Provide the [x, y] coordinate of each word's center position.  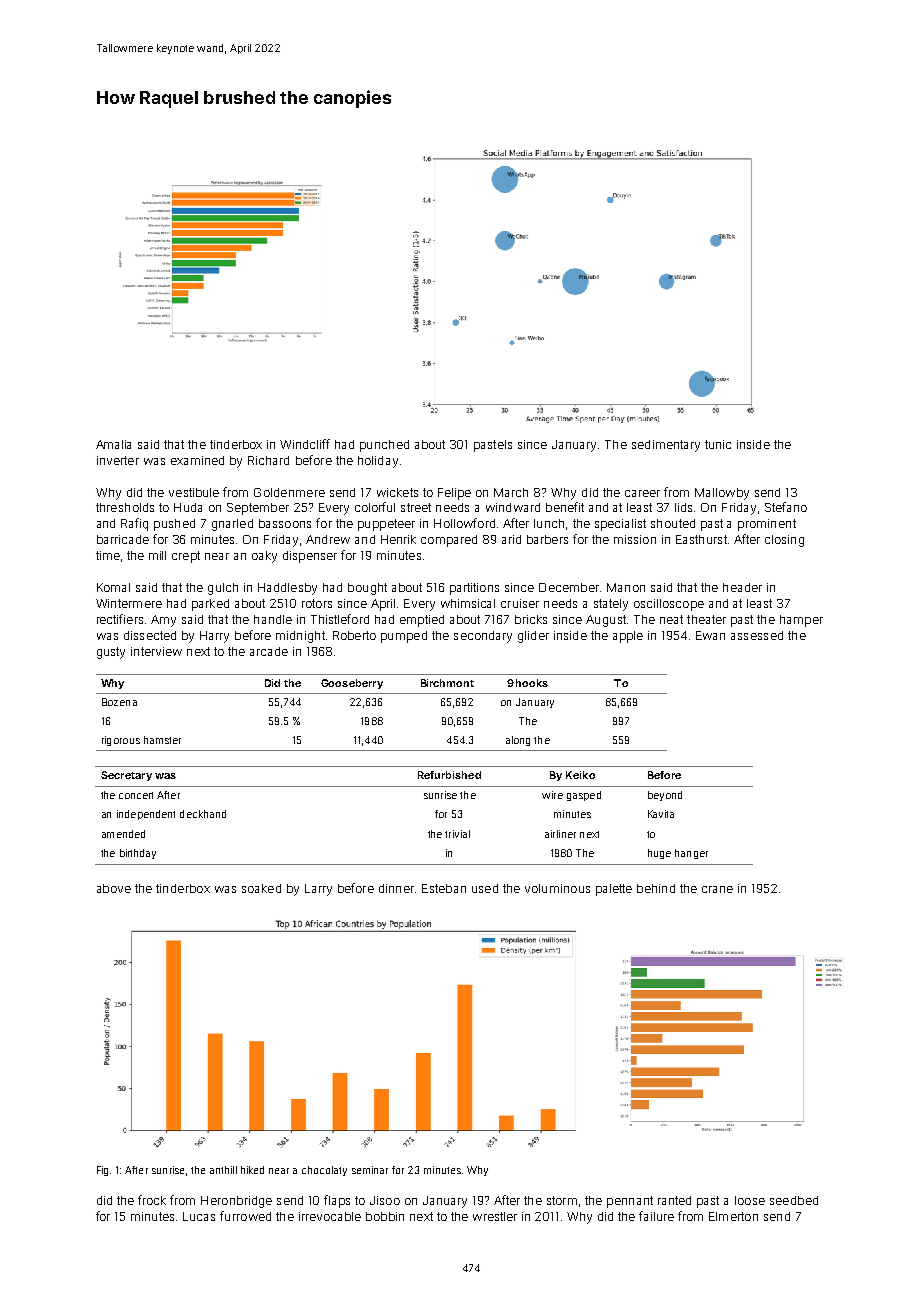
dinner [396, 888]
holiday [378, 462]
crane [717, 889]
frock [152, 1200]
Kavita [661, 814]
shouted [673, 523]
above [114, 888]
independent [146, 815]
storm [562, 1200]
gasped [584, 796]
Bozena [119, 702]
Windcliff [305, 444]
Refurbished [449, 775]
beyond [665, 796]
